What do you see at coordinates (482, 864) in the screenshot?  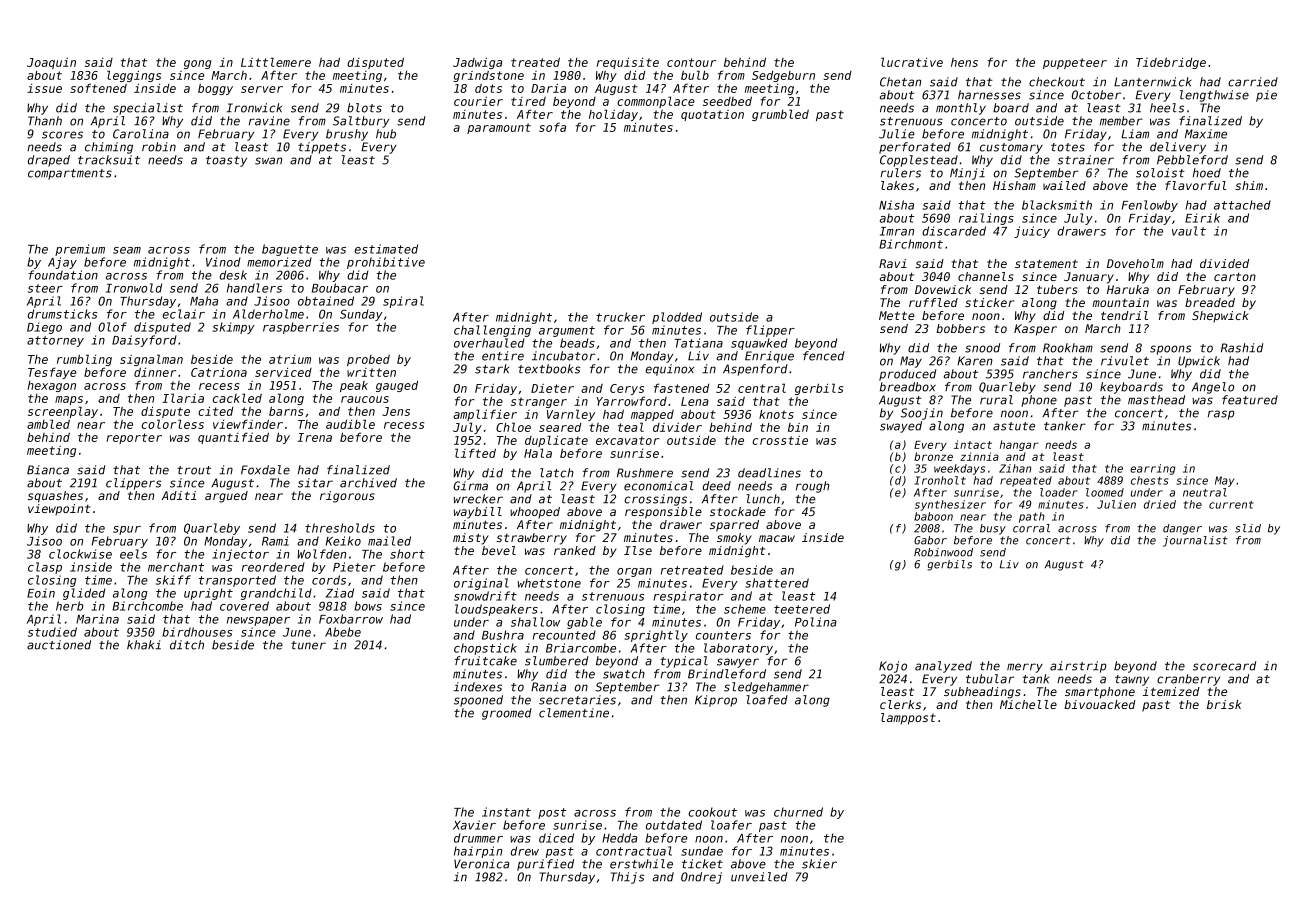 I see `Veronica` at bounding box center [482, 864].
